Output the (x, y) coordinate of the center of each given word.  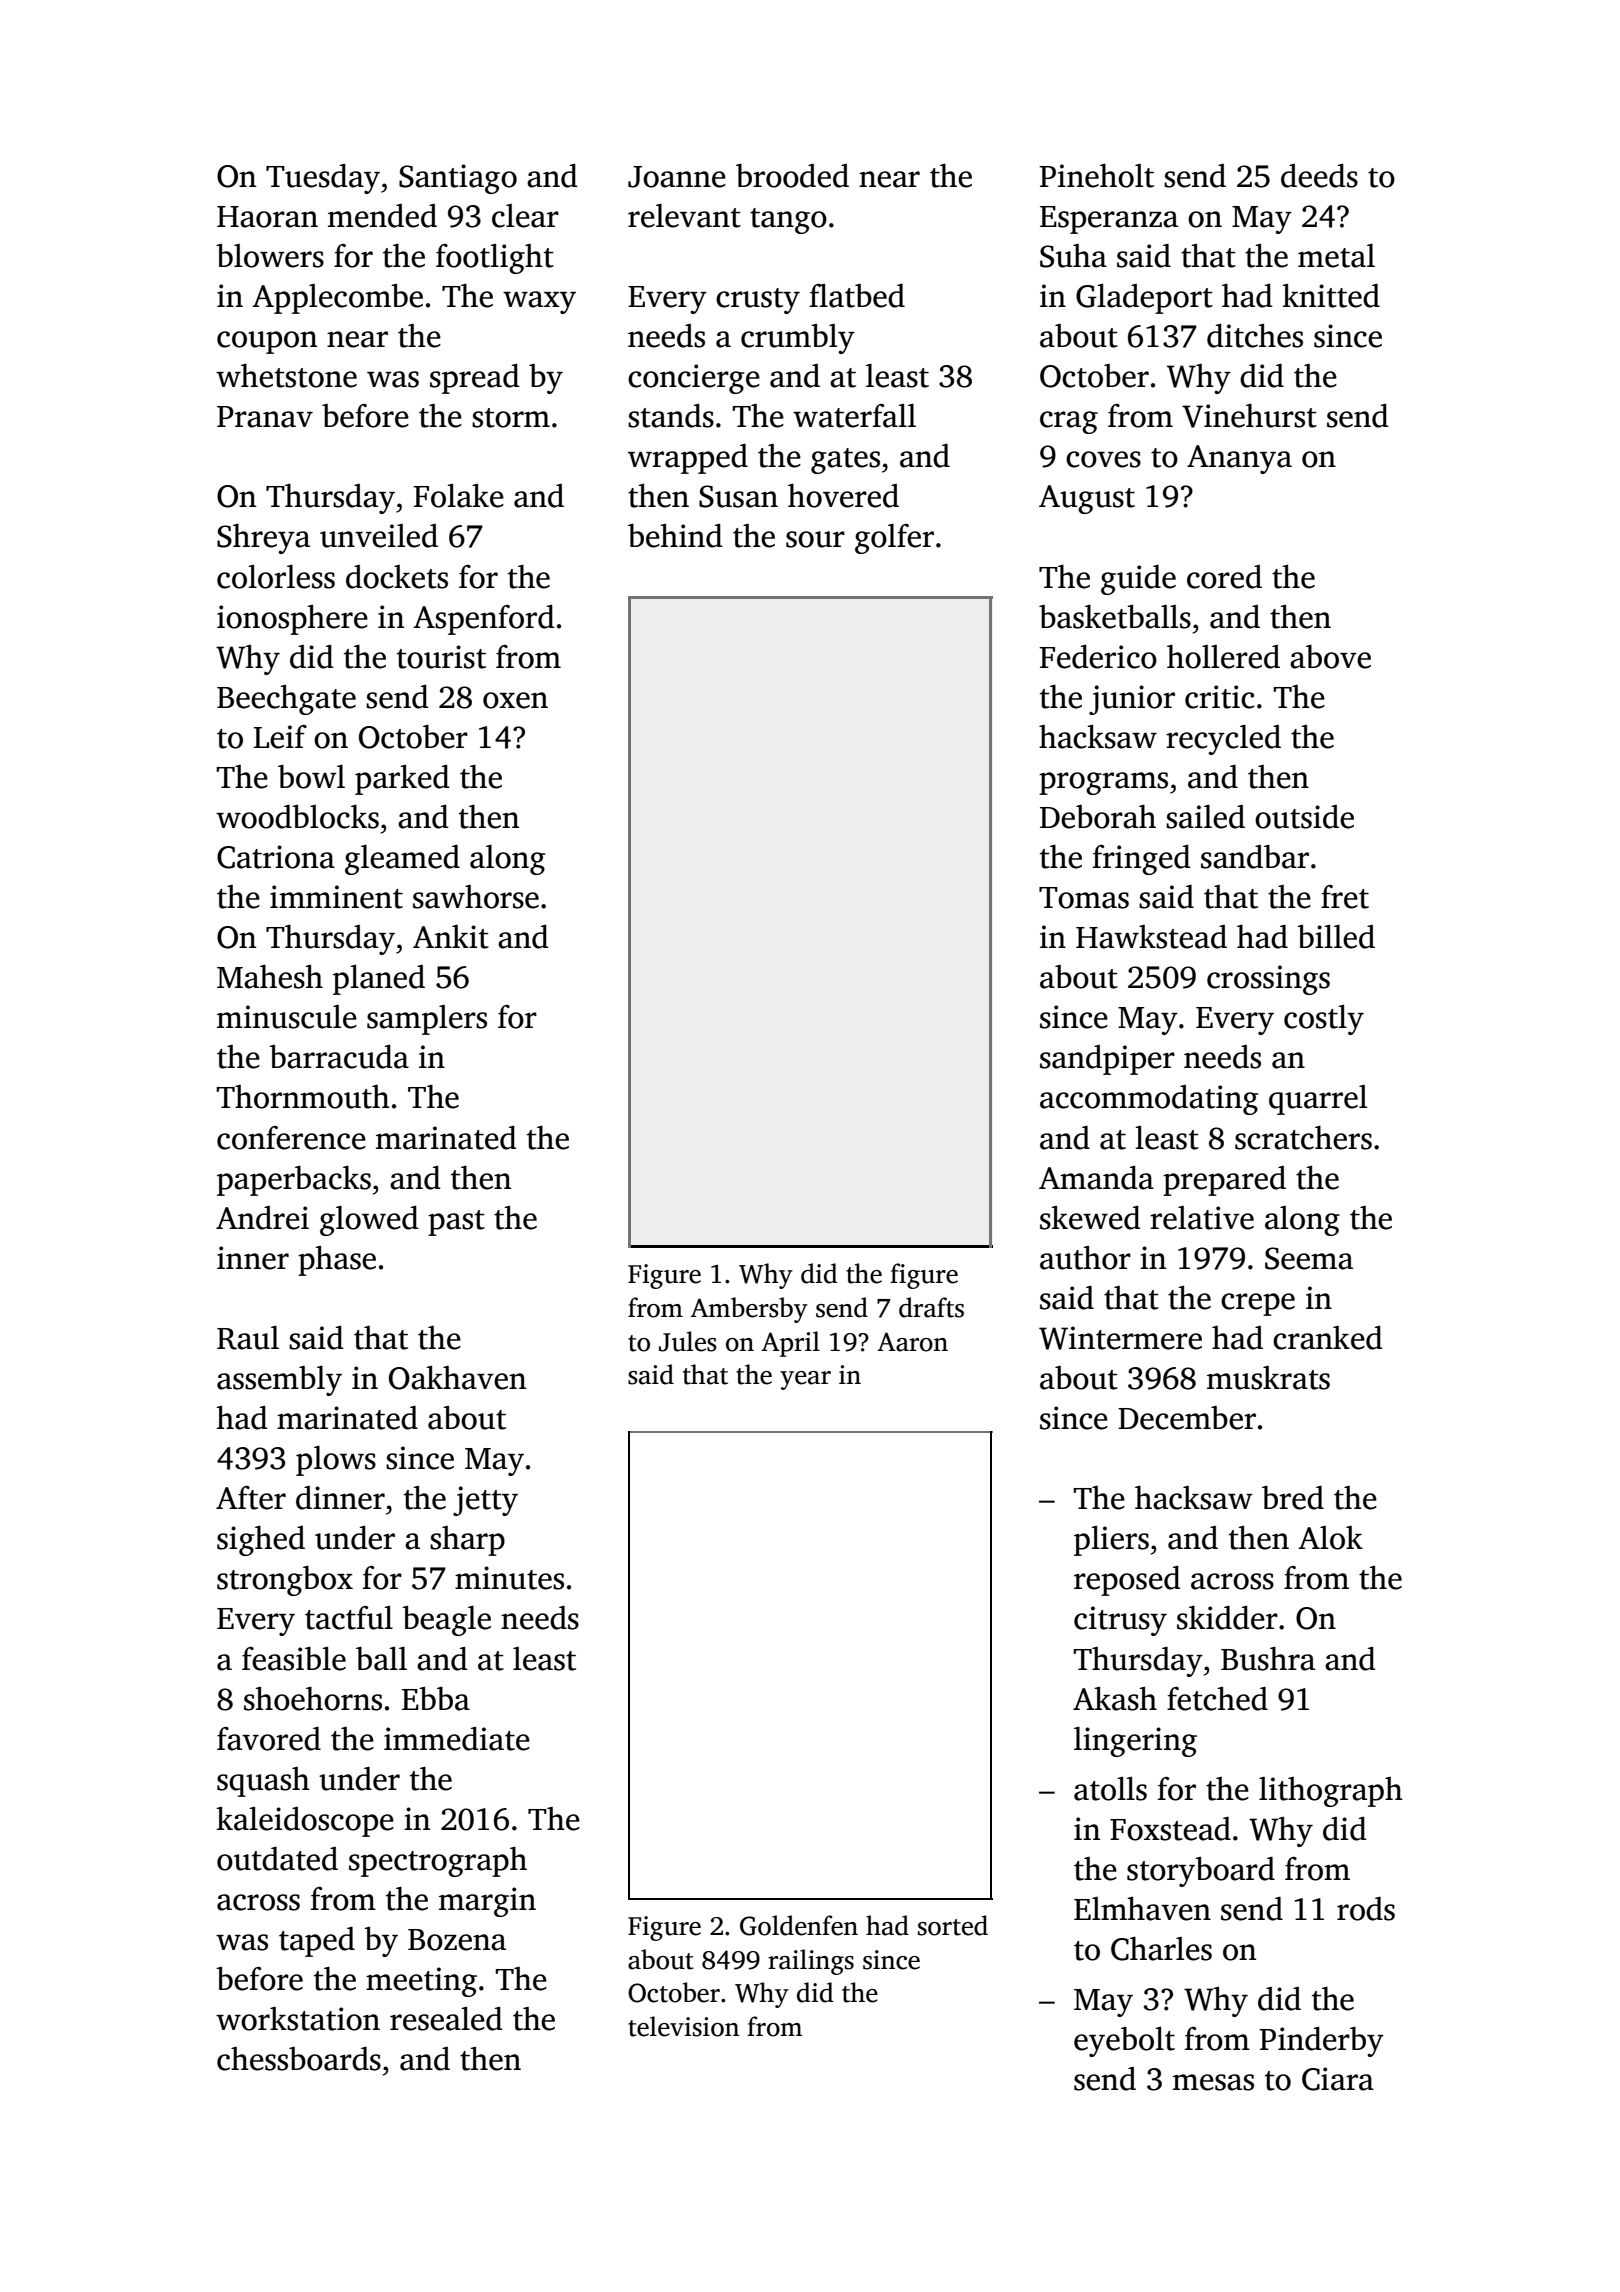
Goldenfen (799, 1925)
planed (379, 980)
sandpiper (1107, 1060)
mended (382, 216)
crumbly (798, 339)
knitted (1331, 296)
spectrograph (438, 1862)
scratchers (1303, 1138)
